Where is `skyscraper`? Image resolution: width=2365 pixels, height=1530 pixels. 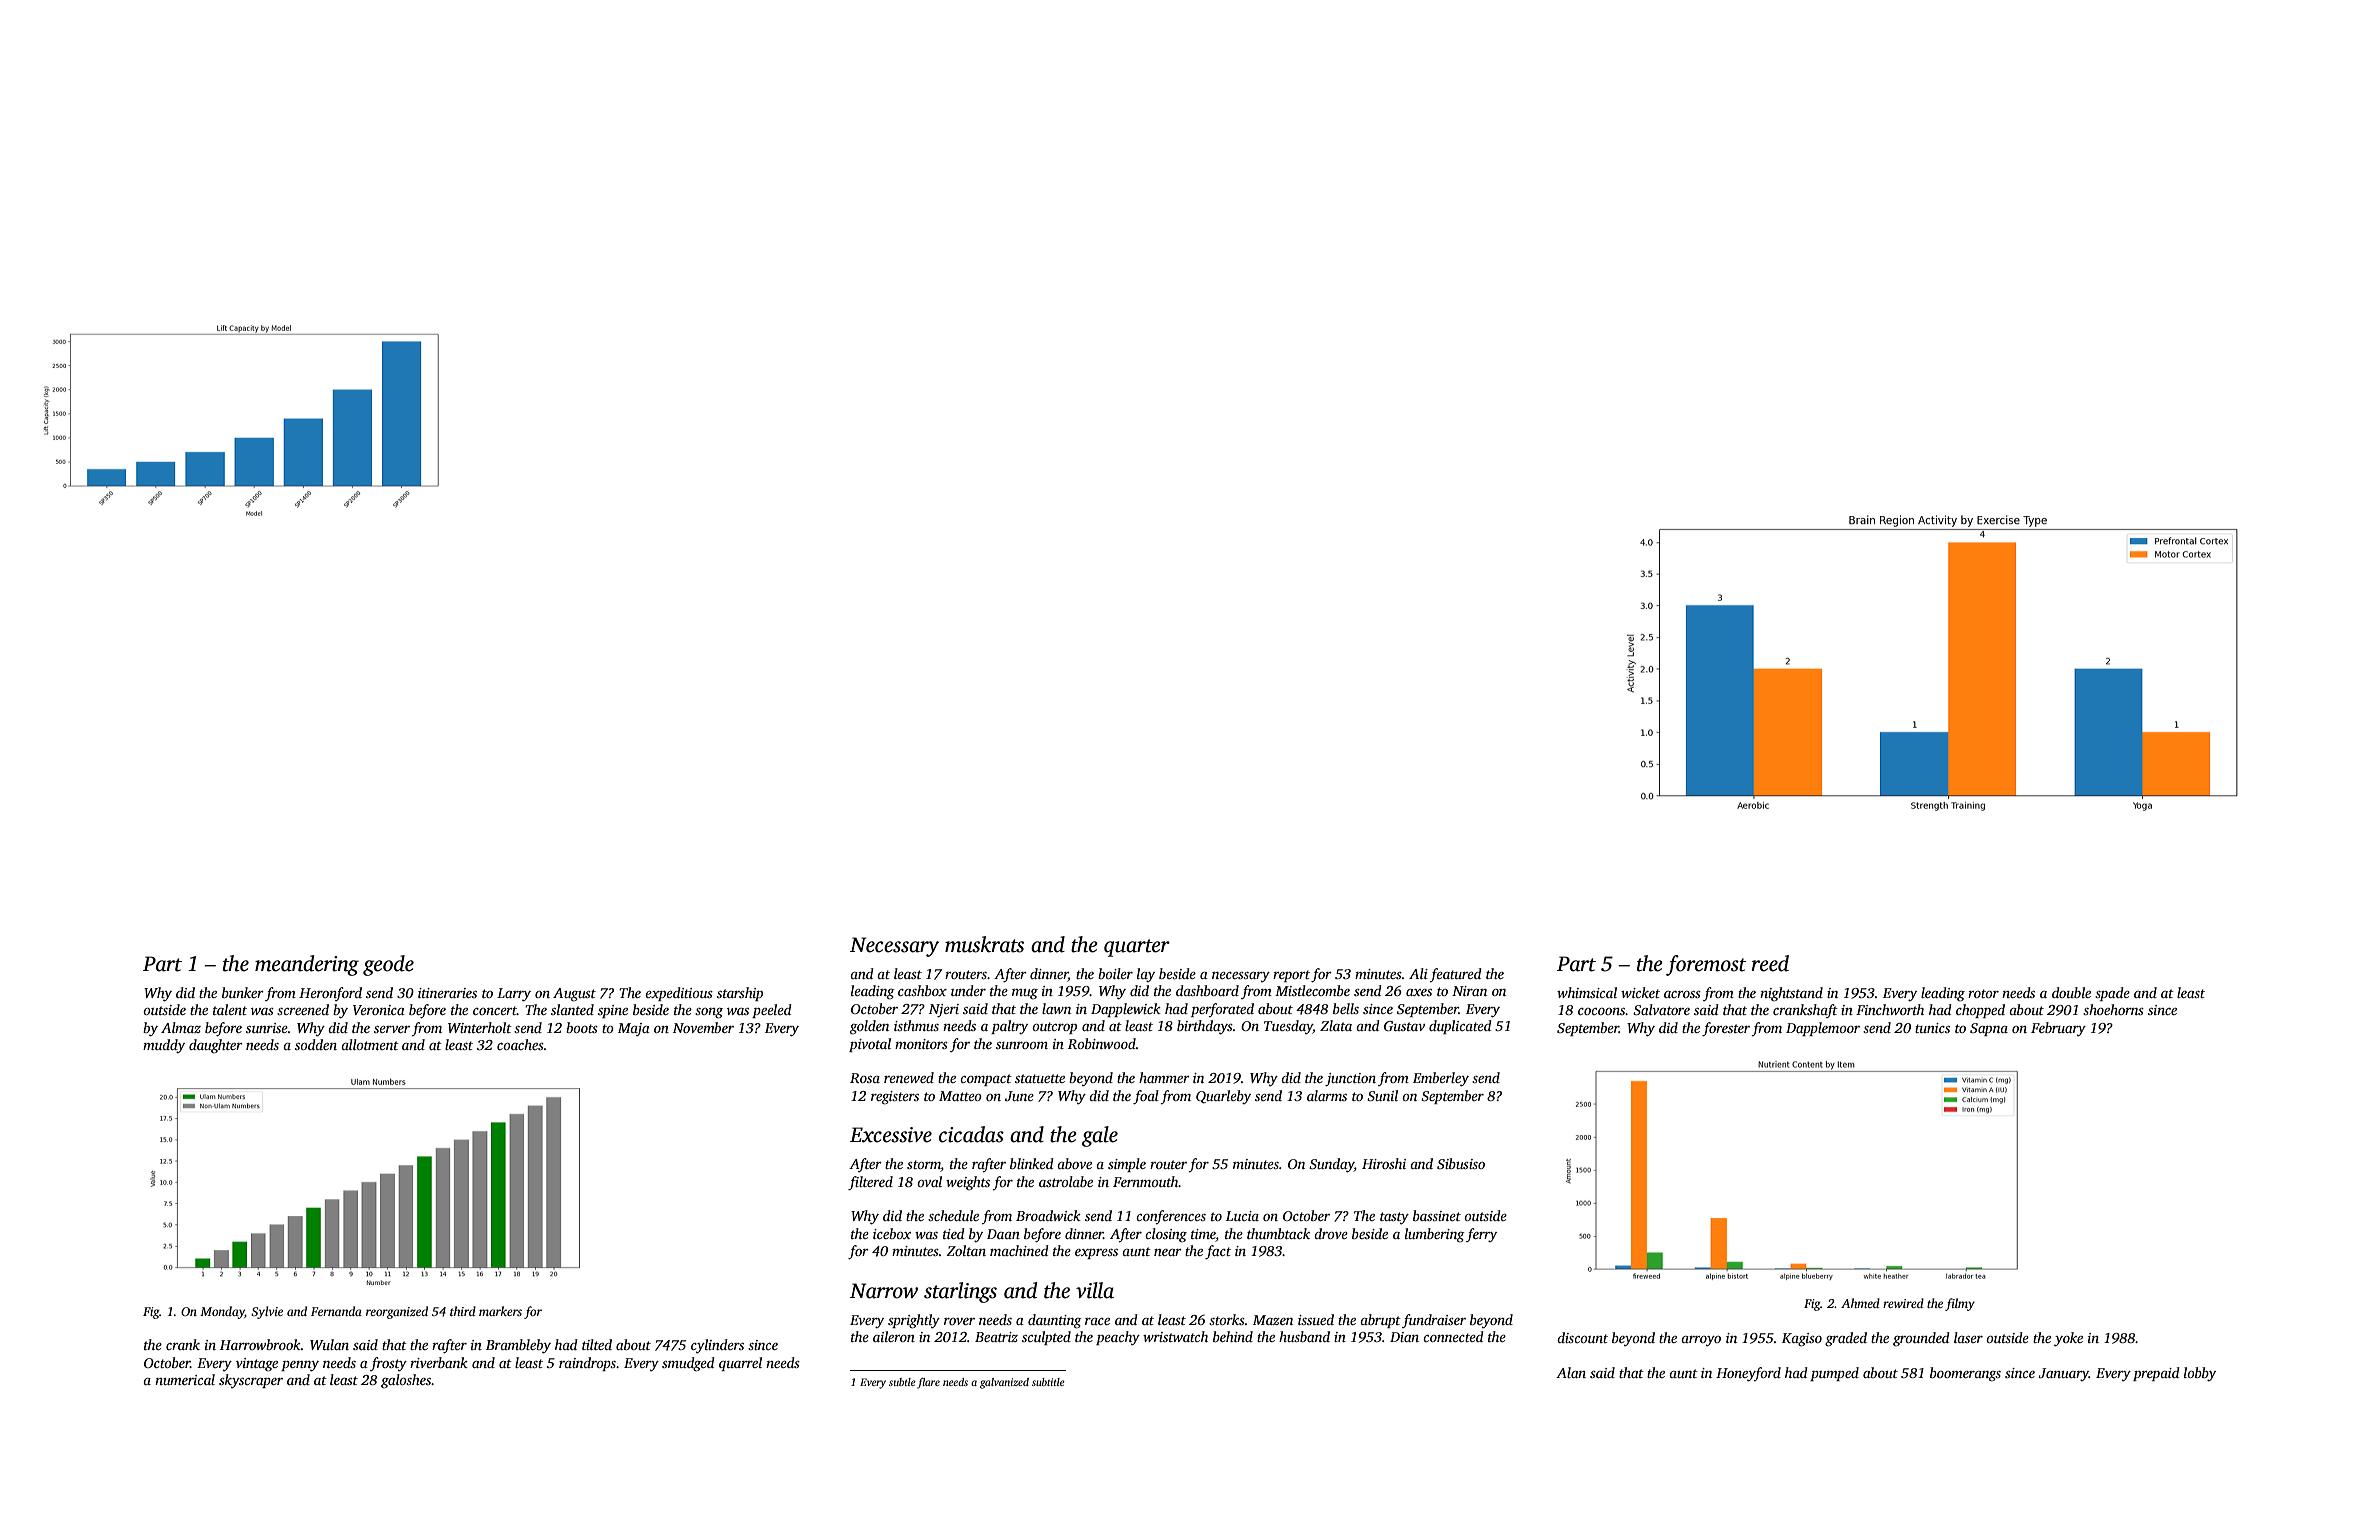 skyscraper is located at coordinates (251, 1381).
